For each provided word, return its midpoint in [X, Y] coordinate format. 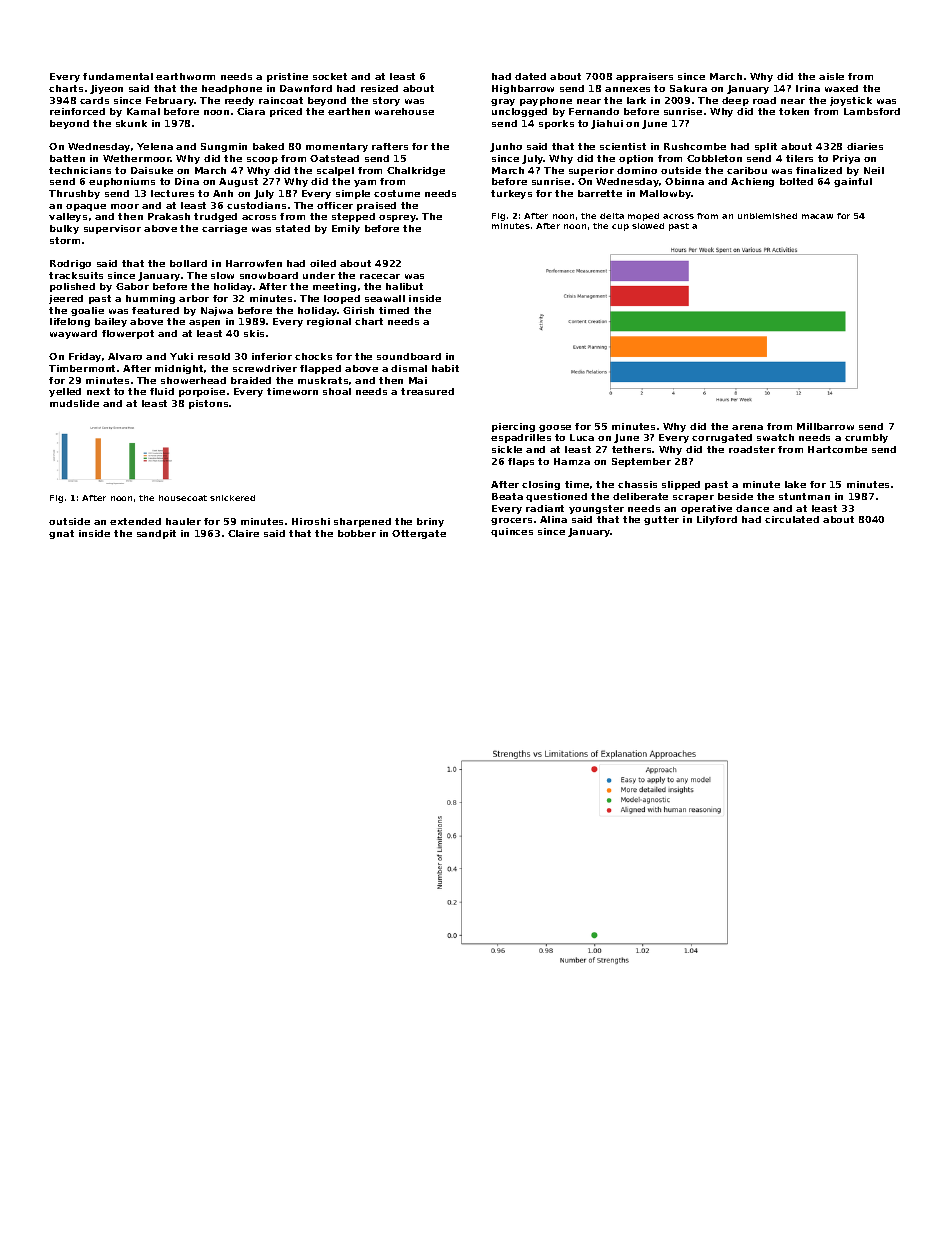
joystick [851, 101]
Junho [506, 147]
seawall [385, 298]
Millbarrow [825, 426]
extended [135, 521]
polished [72, 287]
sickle [507, 449]
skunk [131, 123]
